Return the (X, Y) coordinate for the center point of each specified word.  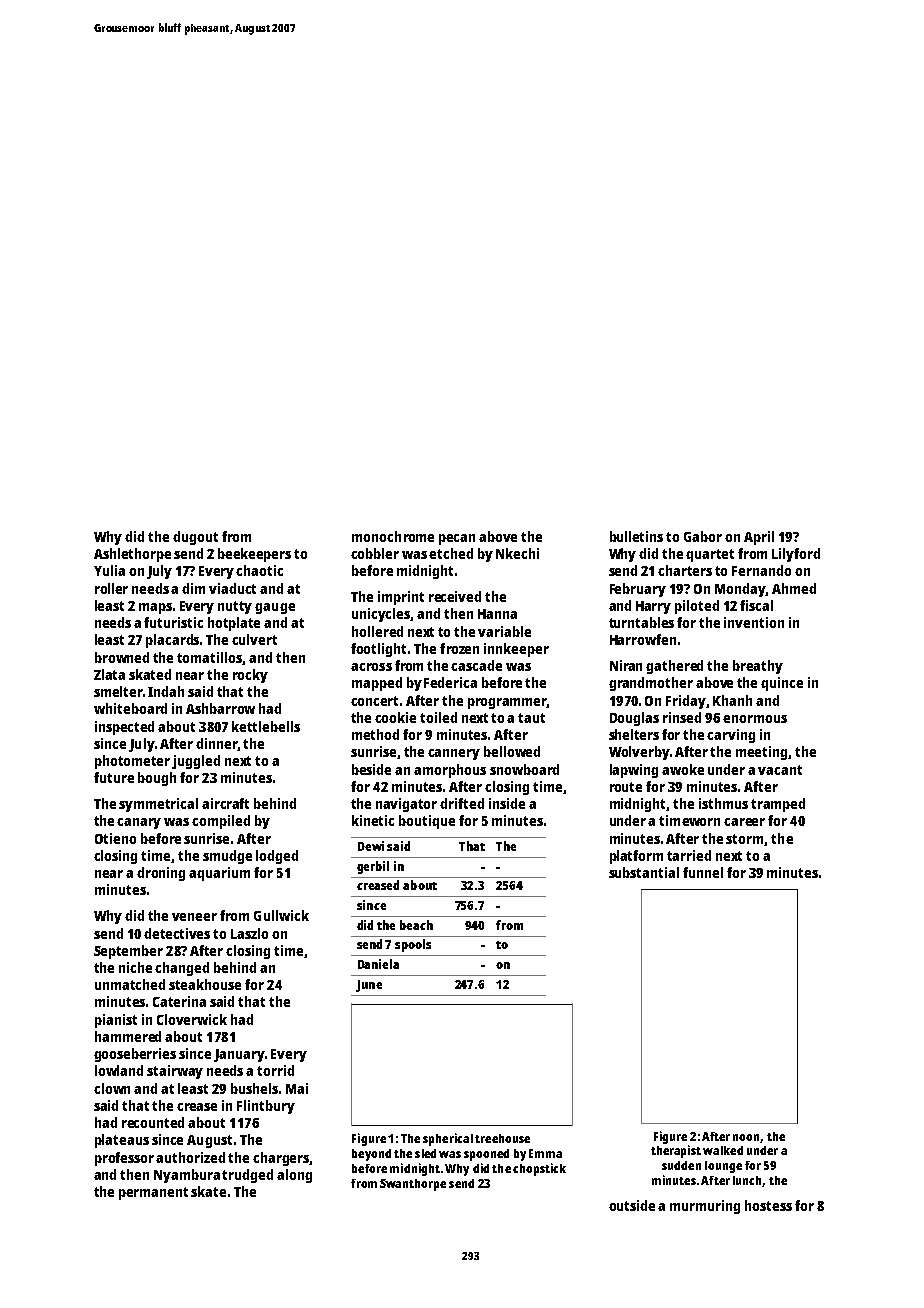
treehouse (502, 1138)
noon (747, 1138)
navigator (406, 805)
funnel (703, 872)
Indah (166, 691)
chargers (281, 1159)
